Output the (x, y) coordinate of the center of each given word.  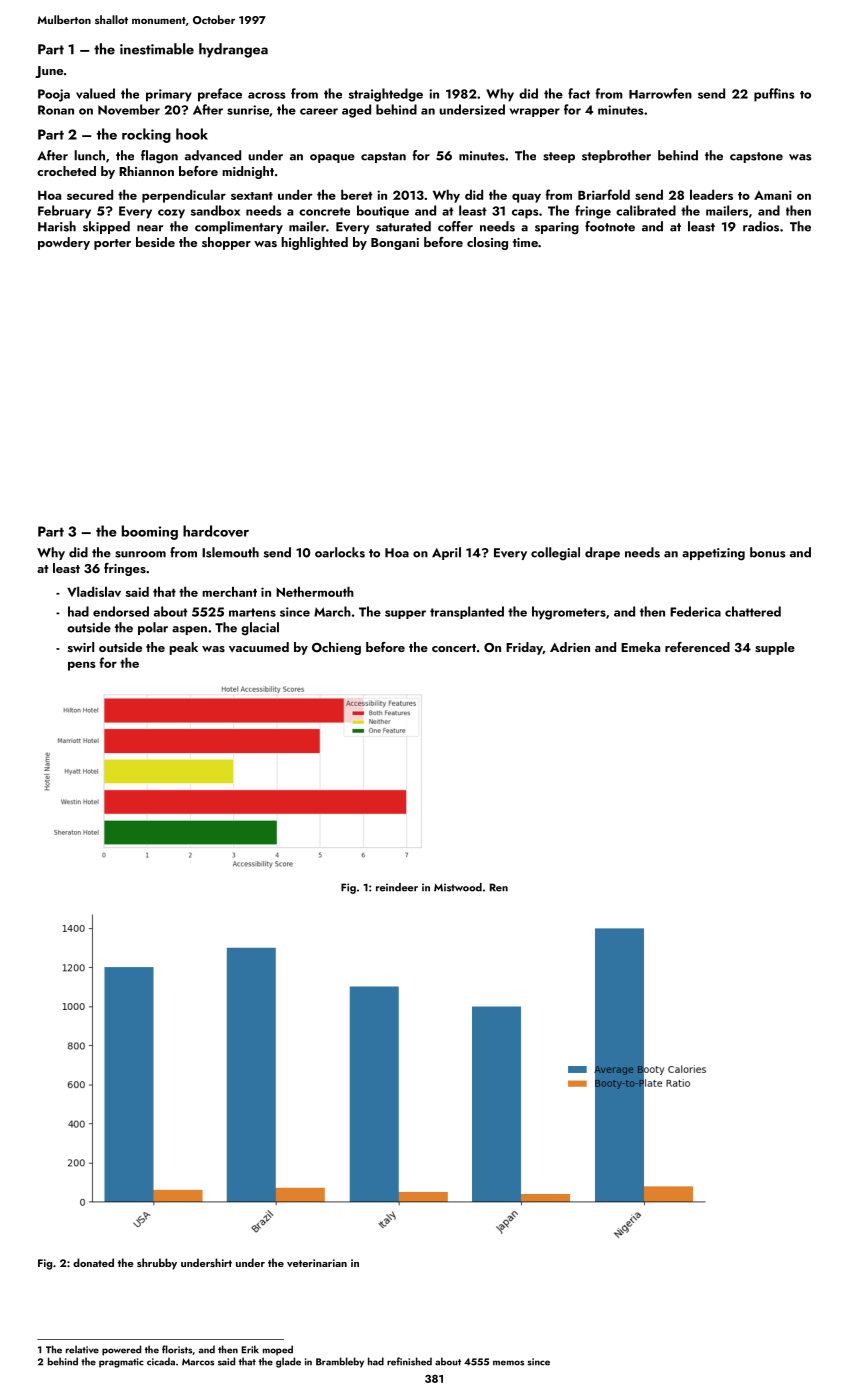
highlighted (314, 243)
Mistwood (458, 887)
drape (602, 553)
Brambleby (340, 1362)
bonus (768, 552)
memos (508, 1363)
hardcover (216, 531)
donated (93, 1262)
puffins (774, 95)
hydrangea (233, 50)
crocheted (66, 171)
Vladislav (94, 591)
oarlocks (340, 552)
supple (775, 648)
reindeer (397, 887)
